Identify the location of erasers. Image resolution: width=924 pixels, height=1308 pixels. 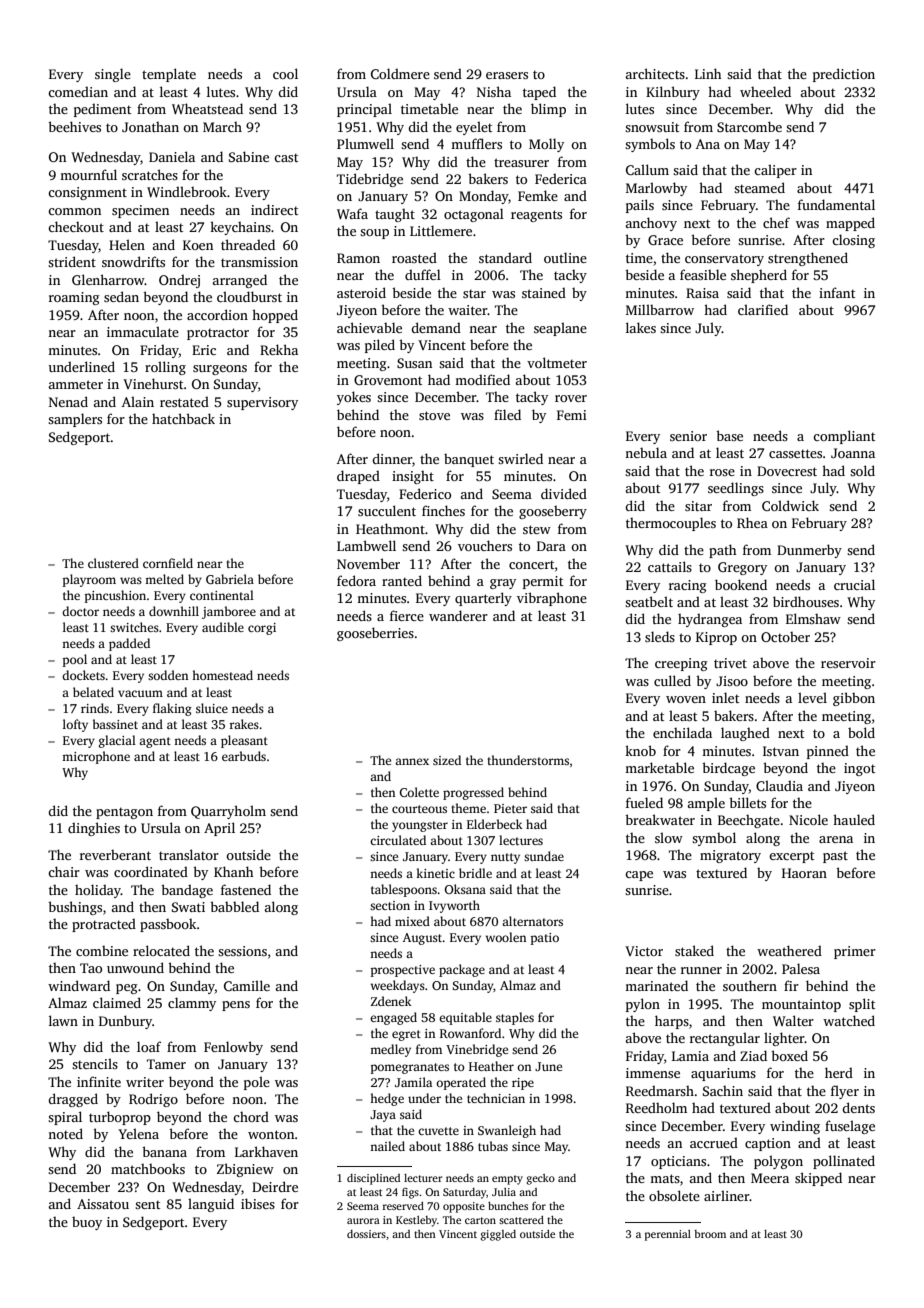
(507, 75).
